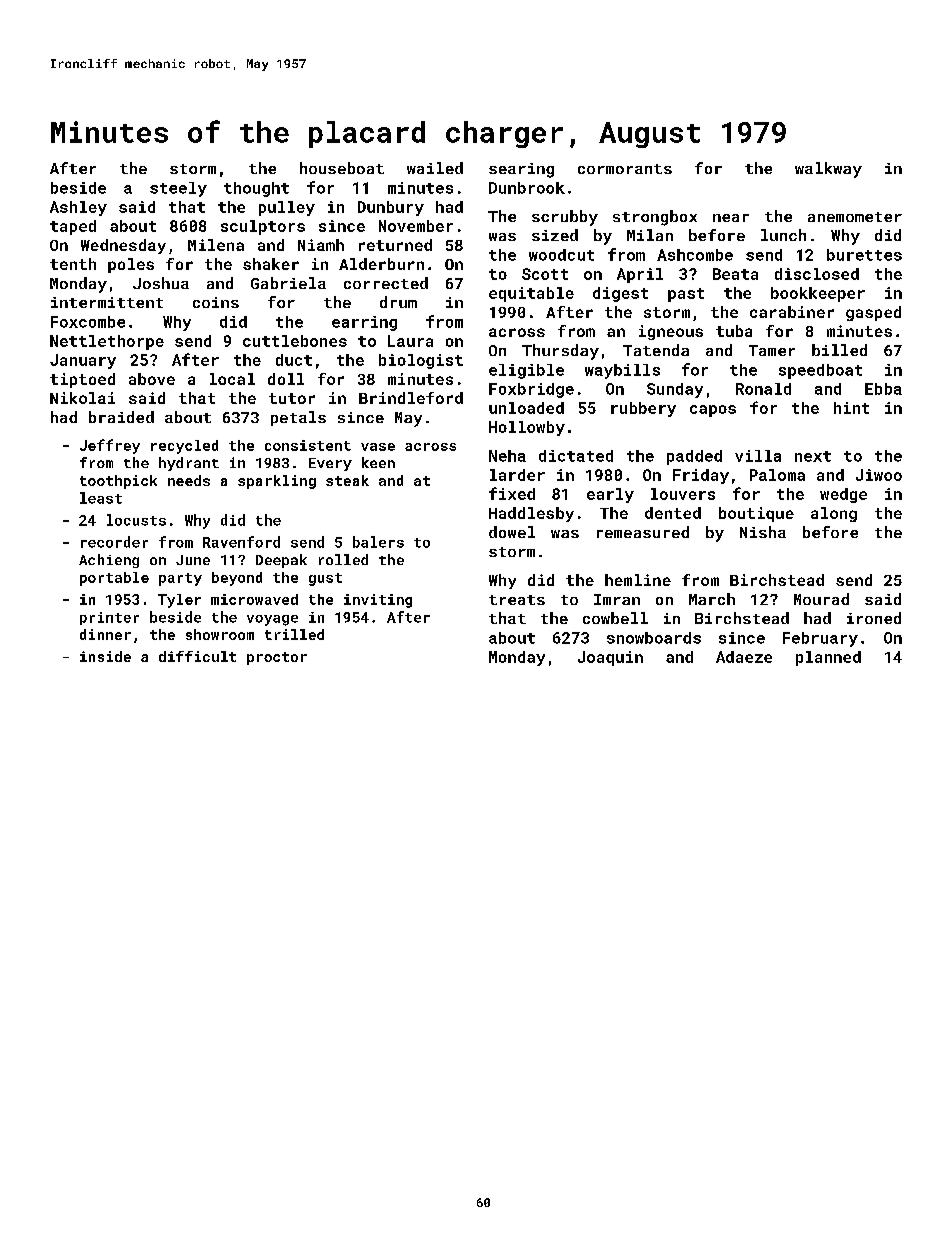 Image resolution: width=952 pixels, height=1233 pixels. I want to click on proctor, so click(277, 658).
